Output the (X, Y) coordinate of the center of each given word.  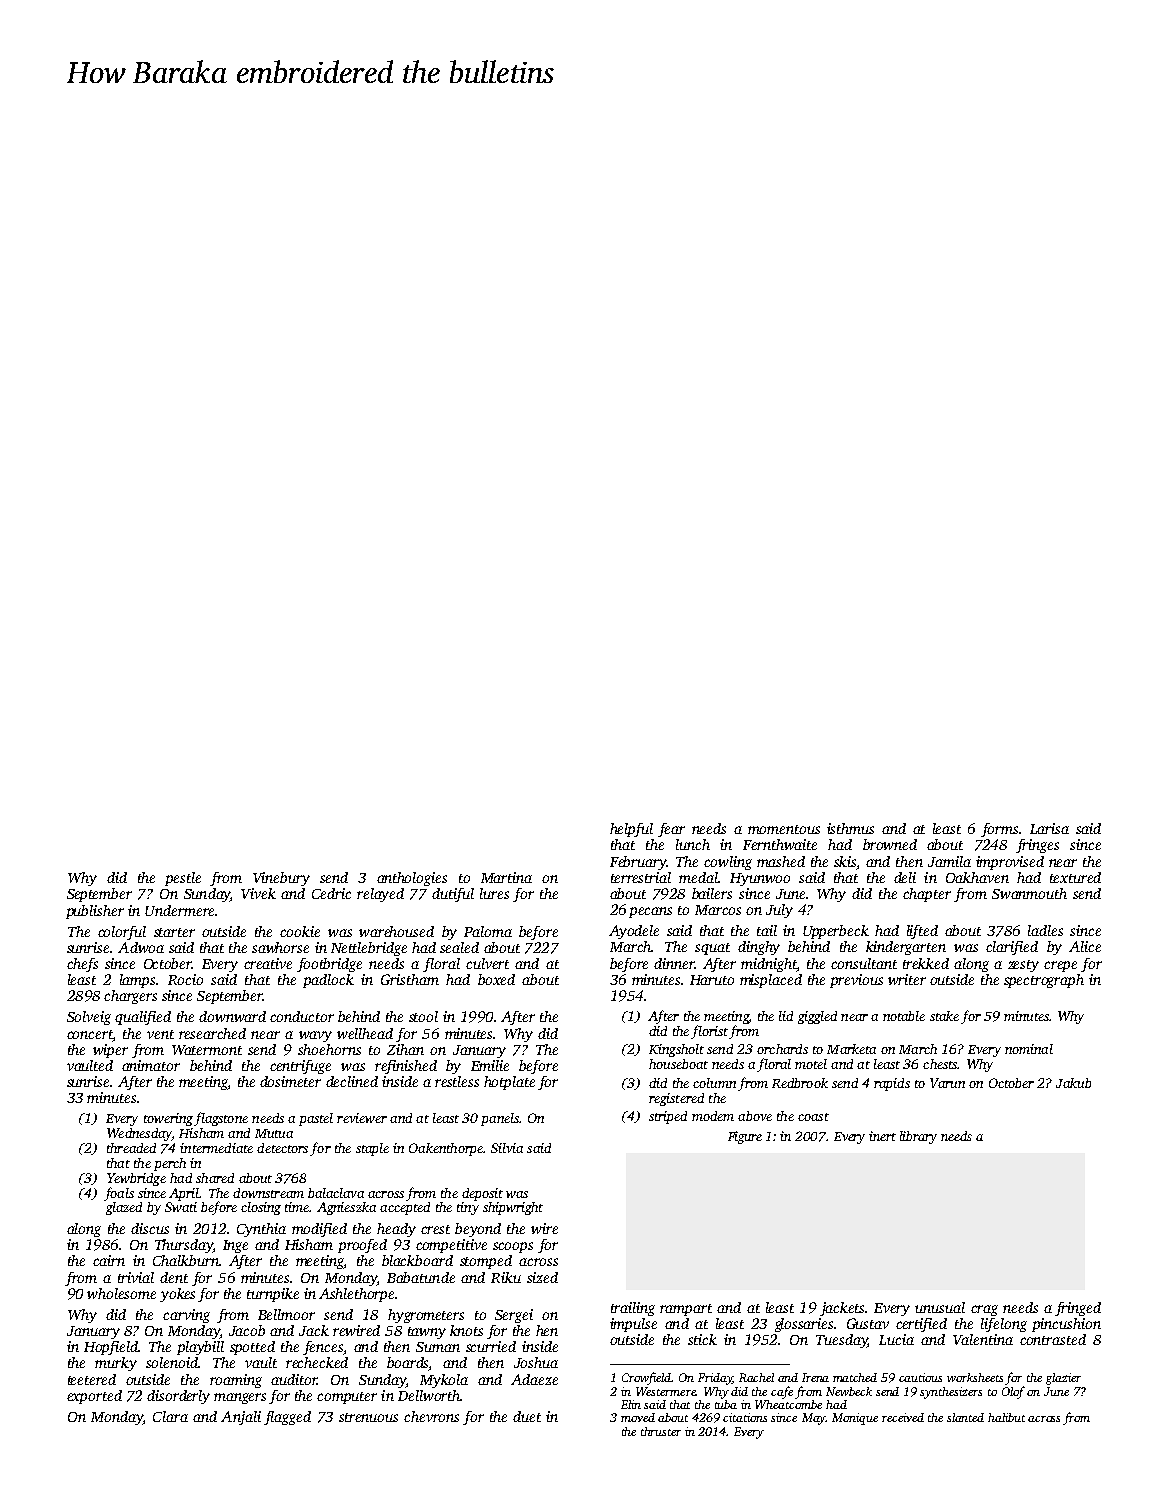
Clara (170, 1416)
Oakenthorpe (446, 1149)
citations (745, 1417)
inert (882, 1136)
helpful (631, 830)
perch (170, 1164)
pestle (183, 879)
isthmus (850, 828)
